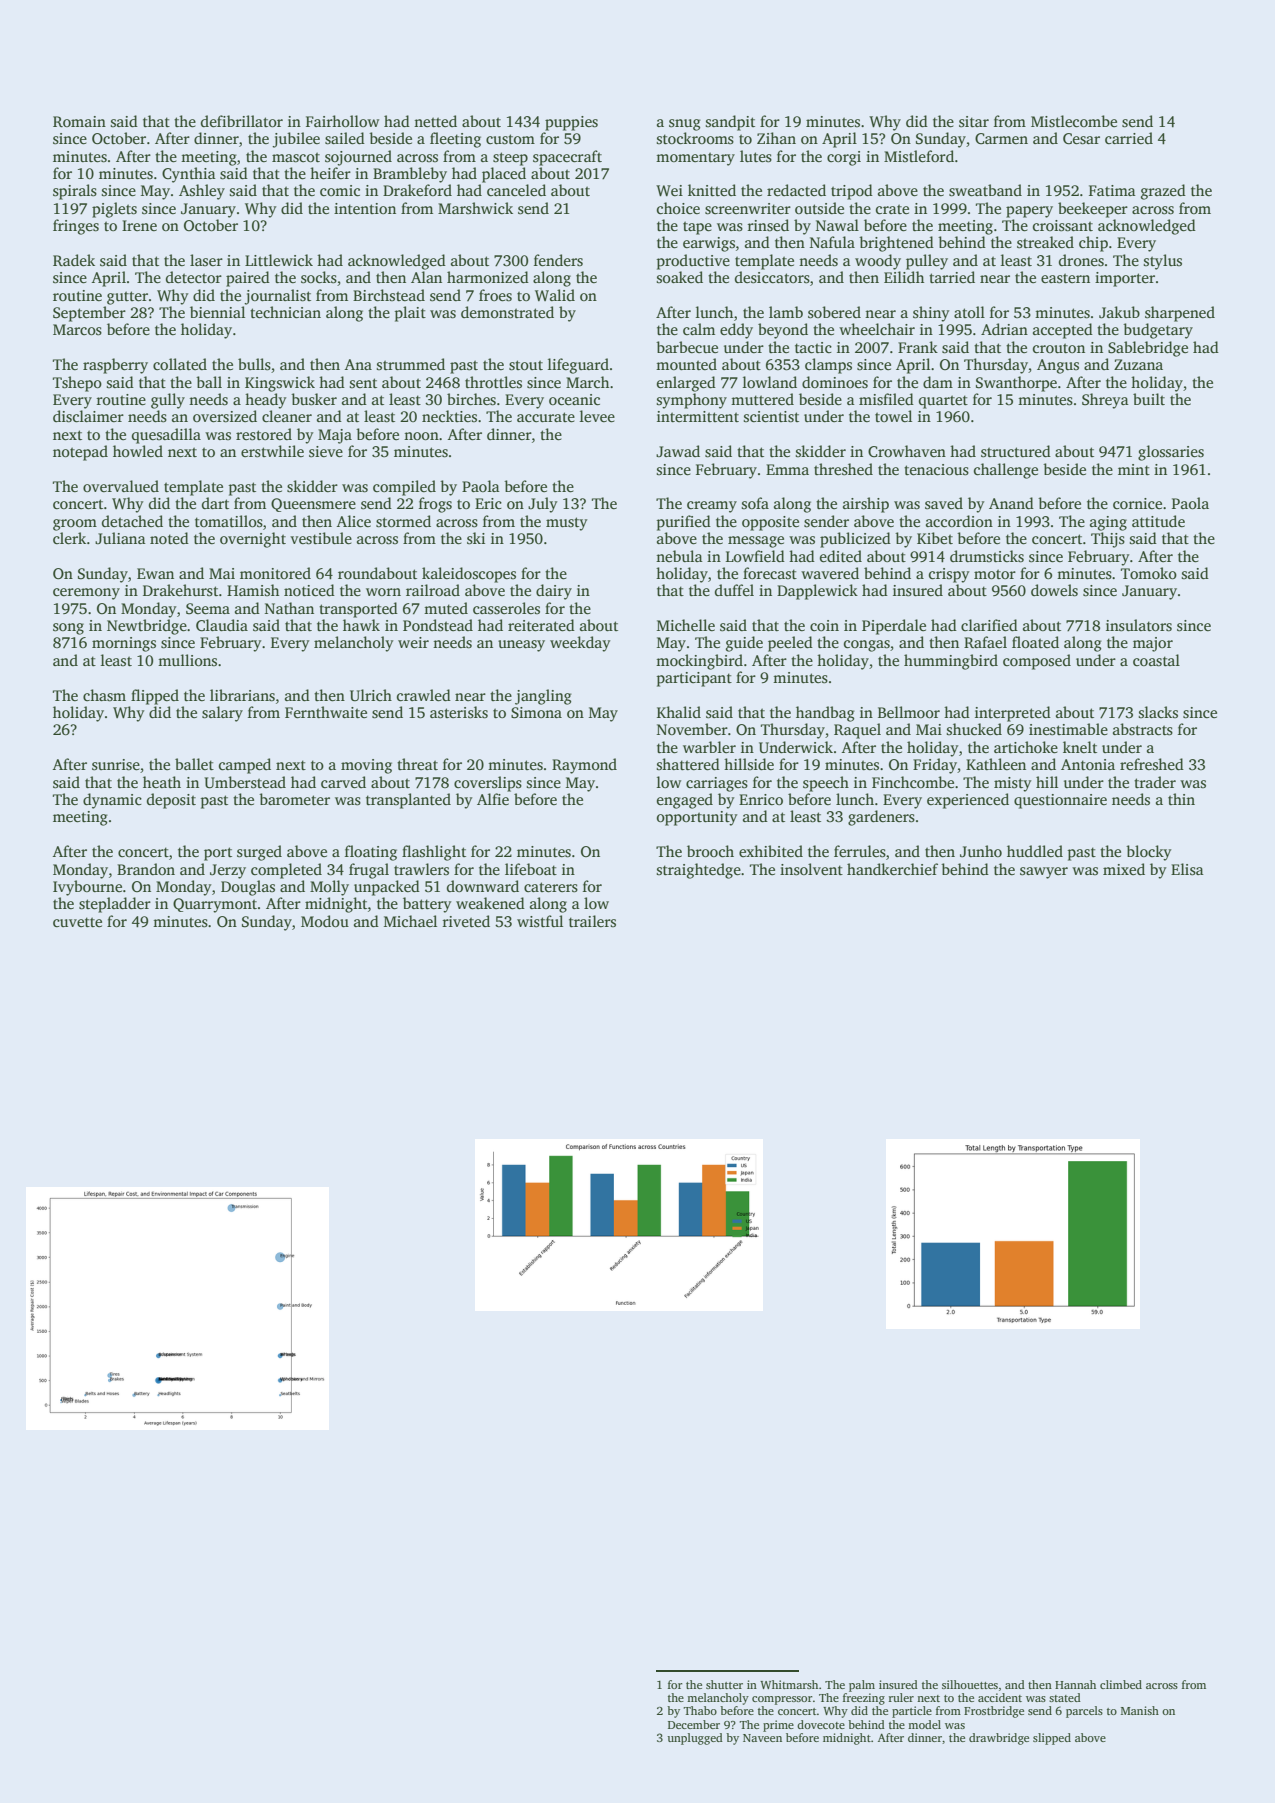  Describe the element at coordinates (1180, 314) in the screenshot. I see `sharpened` at that location.
